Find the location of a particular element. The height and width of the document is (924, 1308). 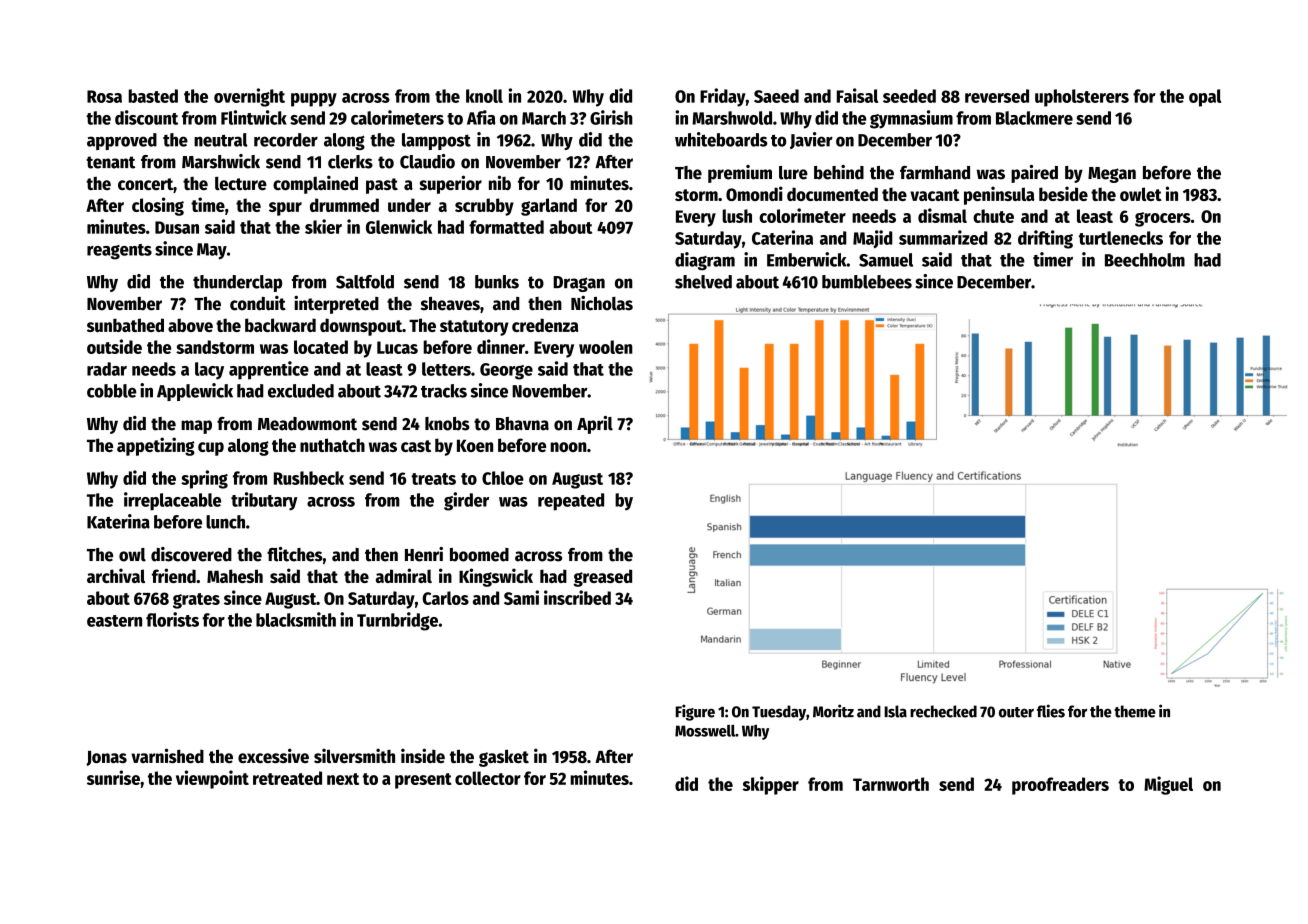

Saeed is located at coordinates (776, 96).
